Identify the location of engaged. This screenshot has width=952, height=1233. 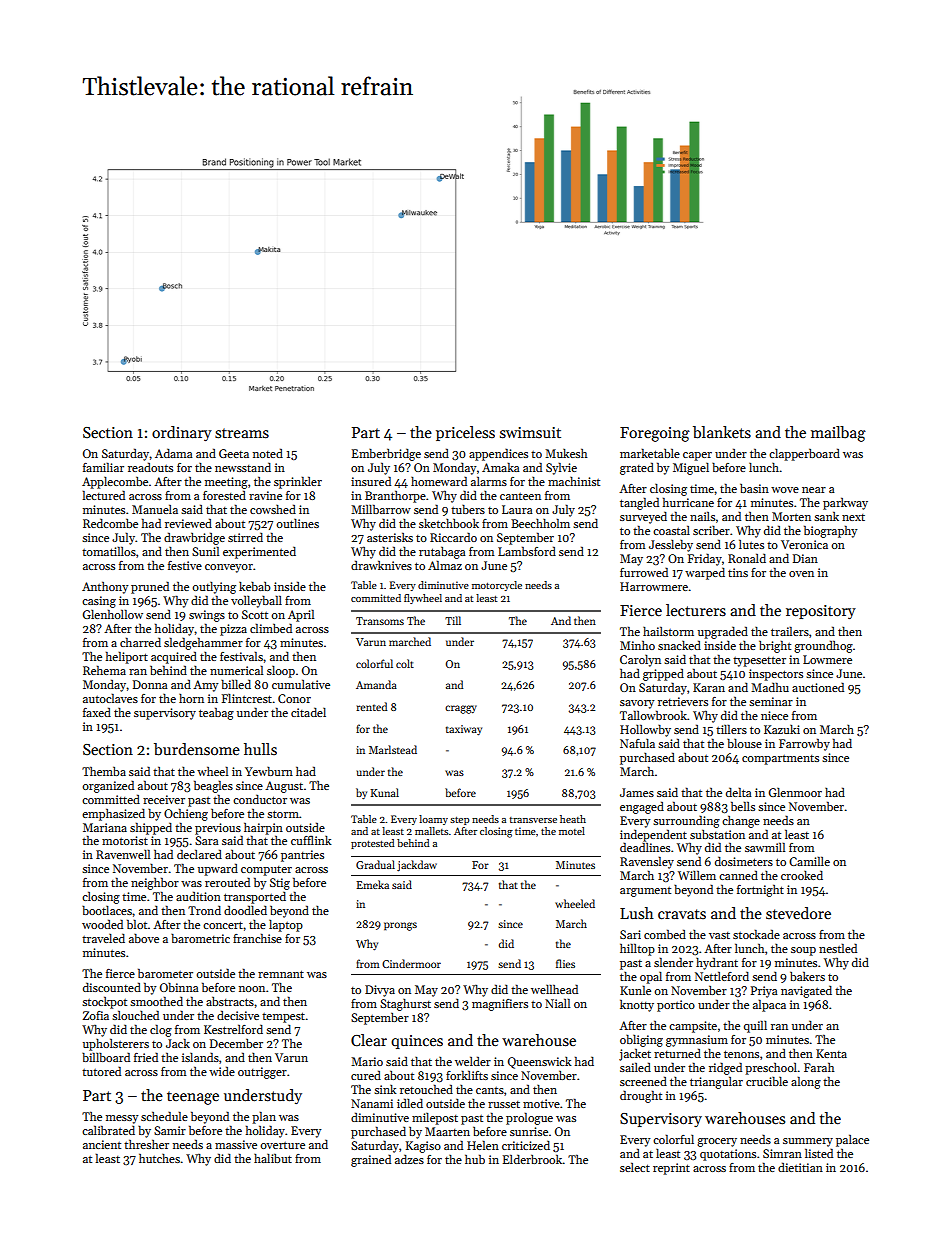
(642, 807).
